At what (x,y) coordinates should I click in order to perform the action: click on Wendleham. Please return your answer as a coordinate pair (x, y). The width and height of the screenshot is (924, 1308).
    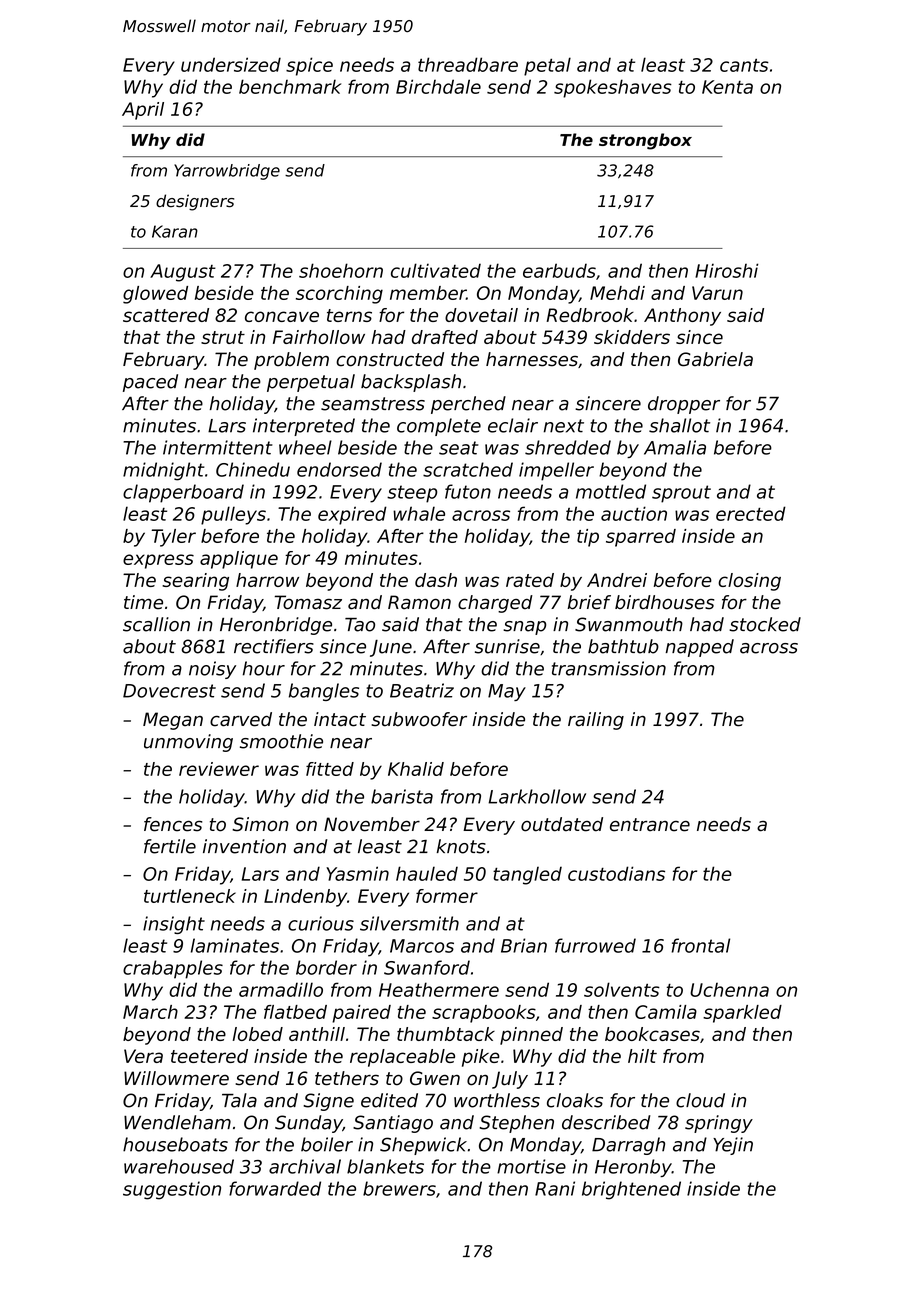
    Looking at the image, I should click on (177, 1122).
